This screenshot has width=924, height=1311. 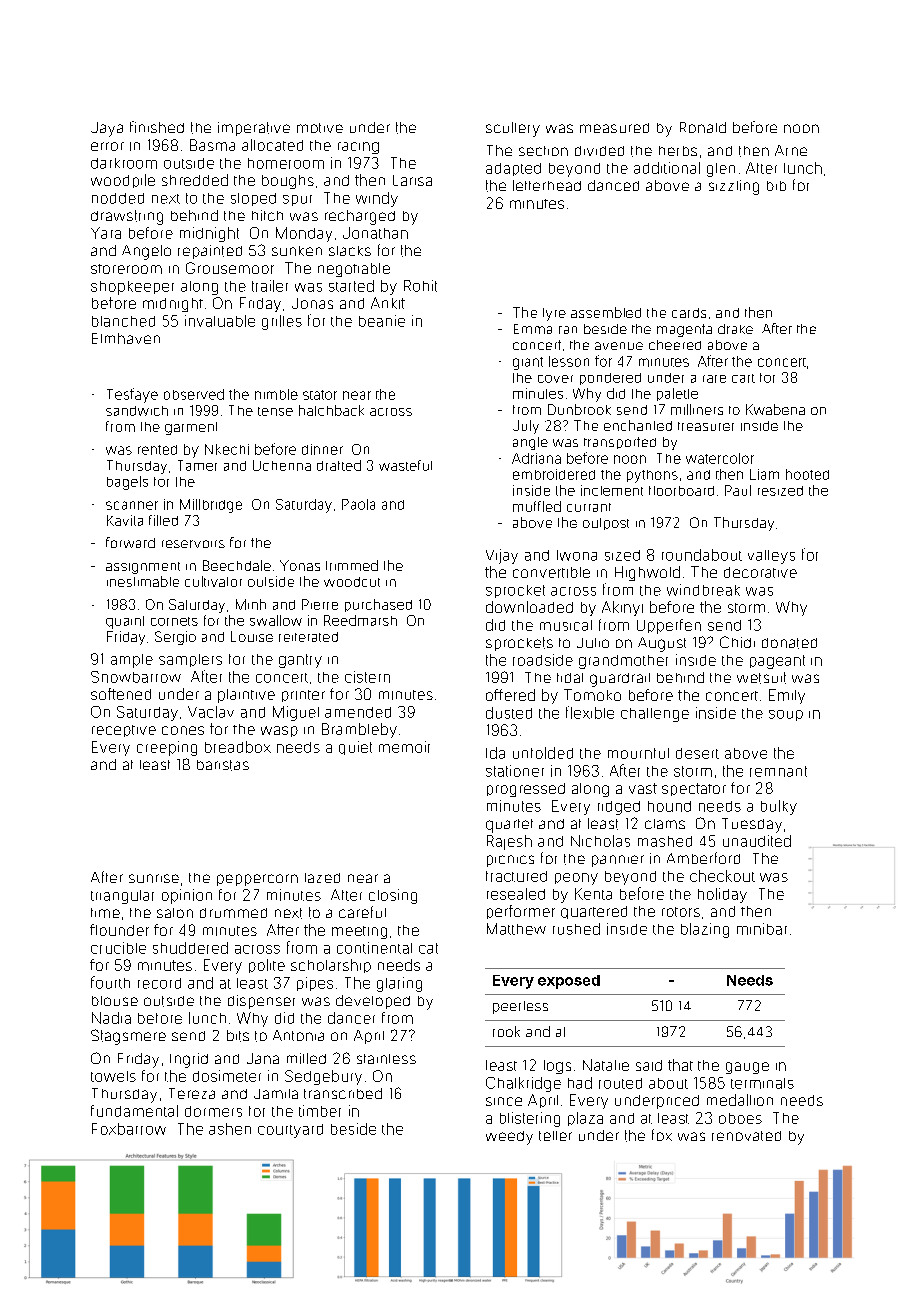 I want to click on letterhead, so click(x=547, y=185).
